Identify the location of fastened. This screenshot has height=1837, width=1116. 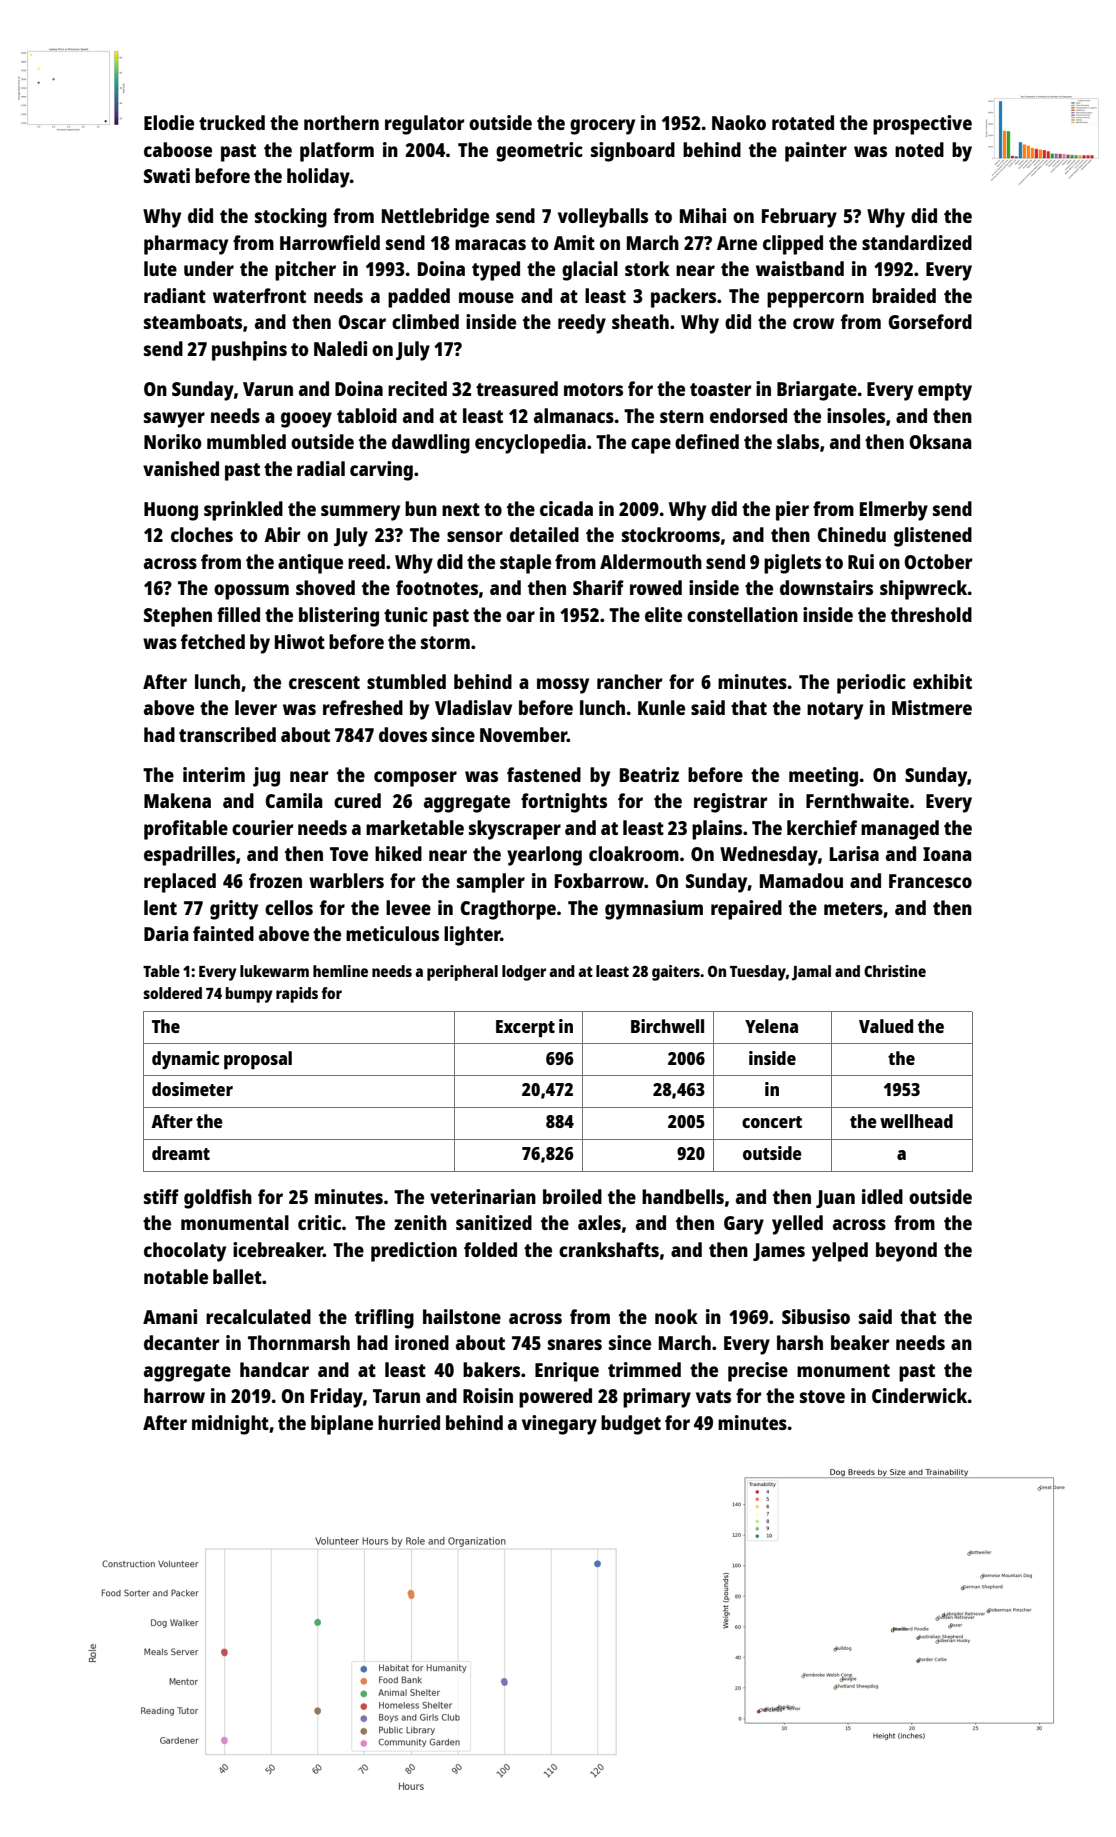
(544, 774).
